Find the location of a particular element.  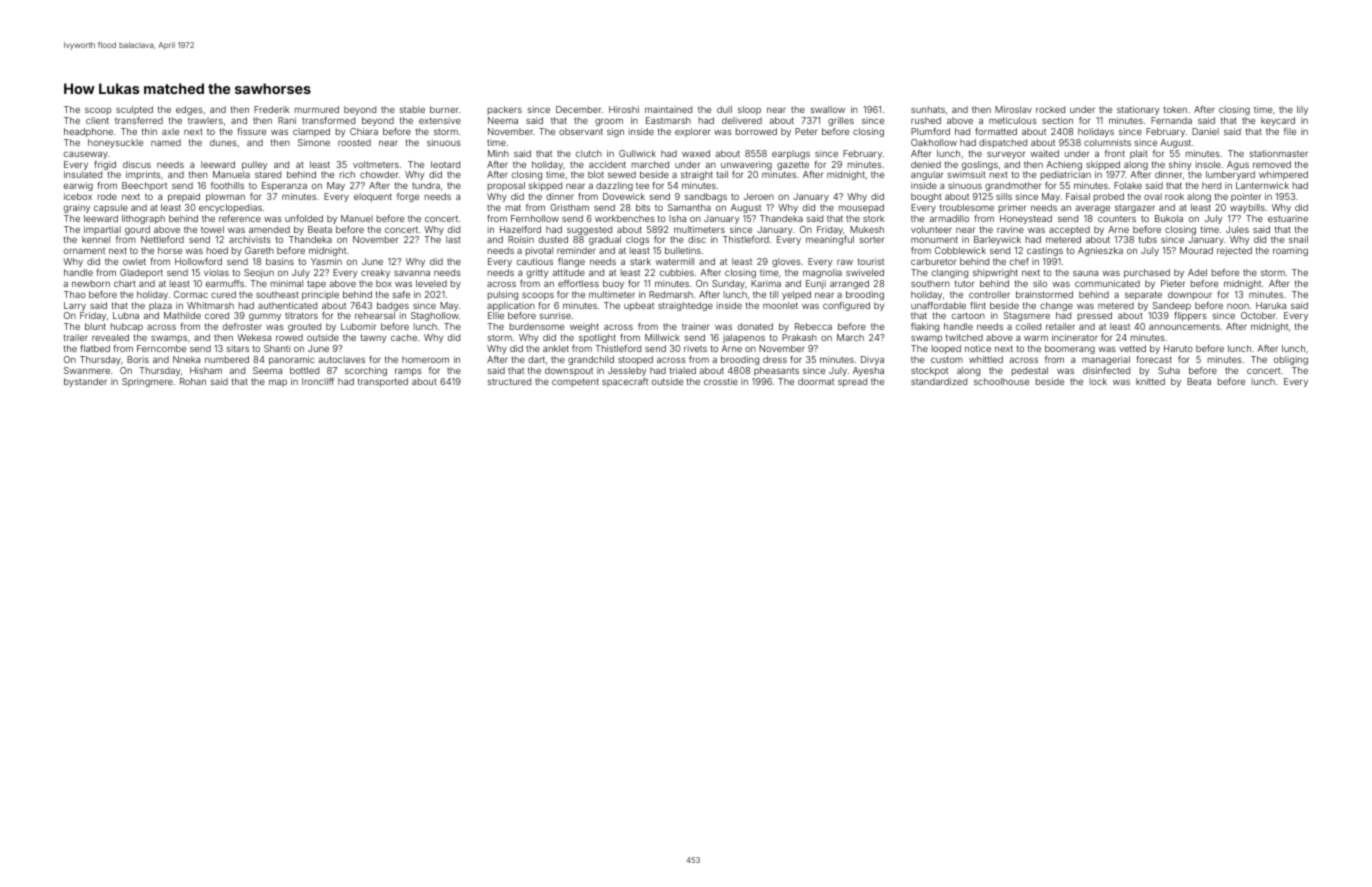

pivotal is located at coordinates (539, 251).
